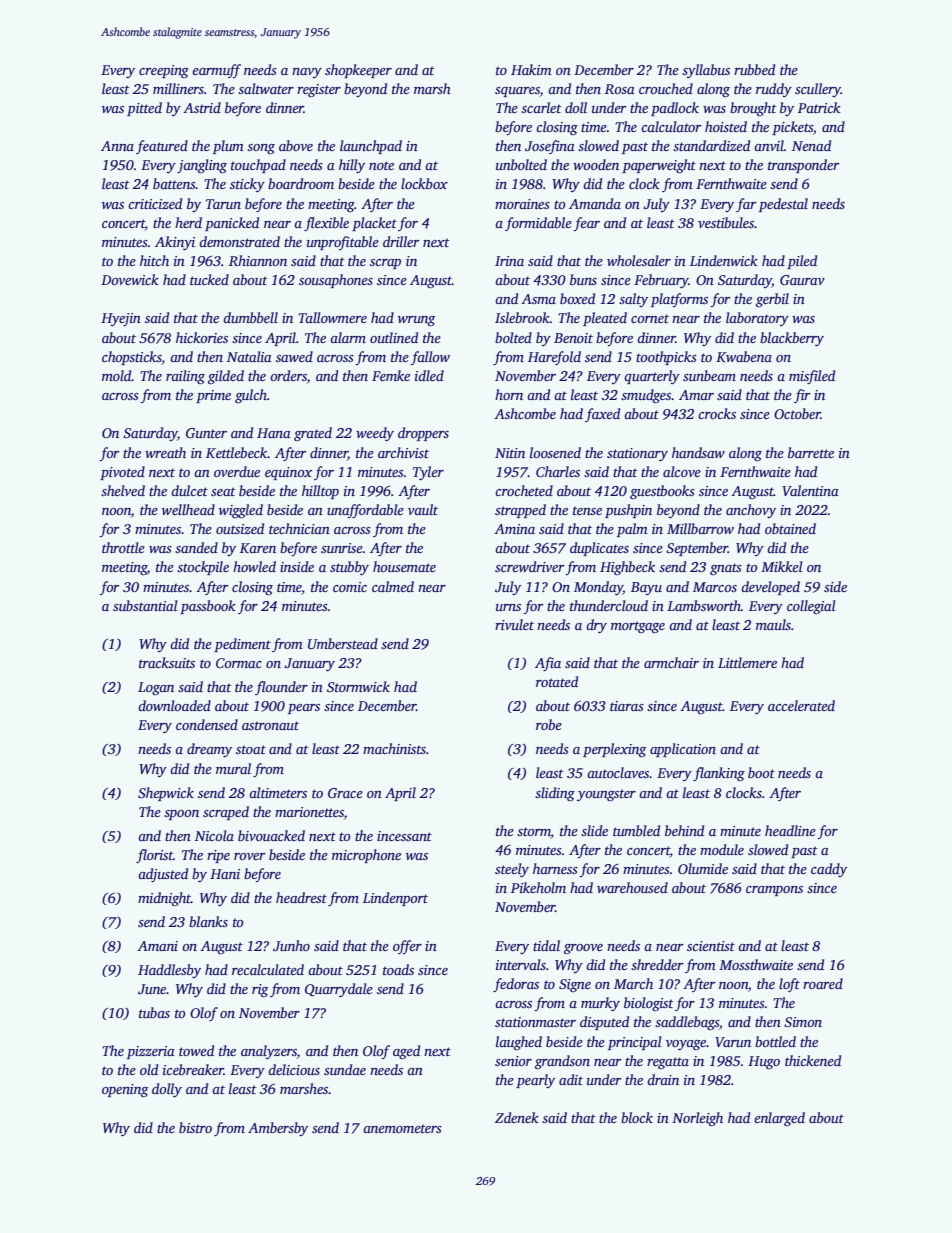 Image resolution: width=952 pixels, height=1233 pixels. I want to click on boardroom, so click(301, 183).
